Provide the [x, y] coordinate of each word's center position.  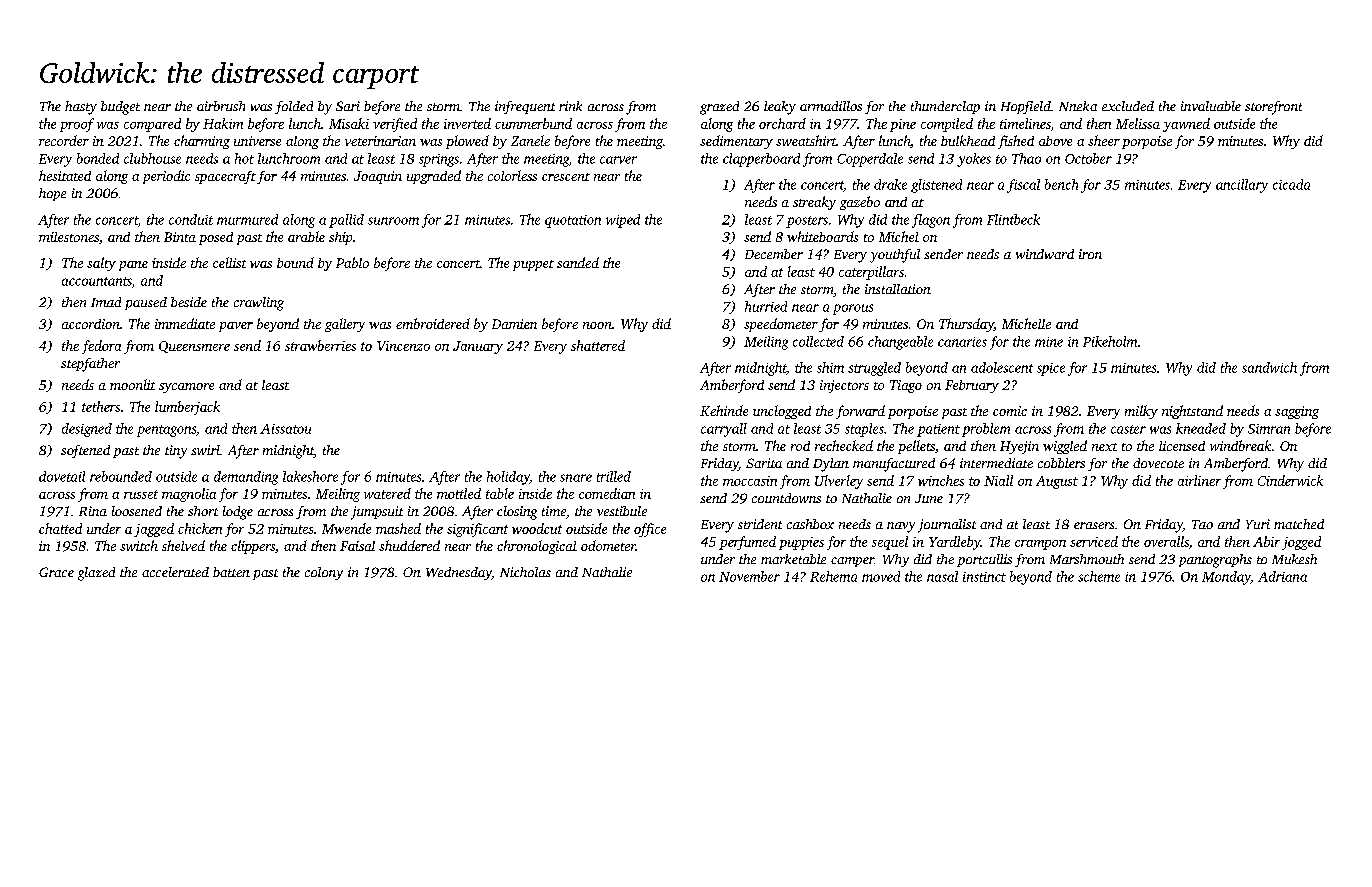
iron [1090, 254]
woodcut [537, 528]
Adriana [1282, 576]
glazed [96, 574]
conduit [191, 219]
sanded [578, 262]
